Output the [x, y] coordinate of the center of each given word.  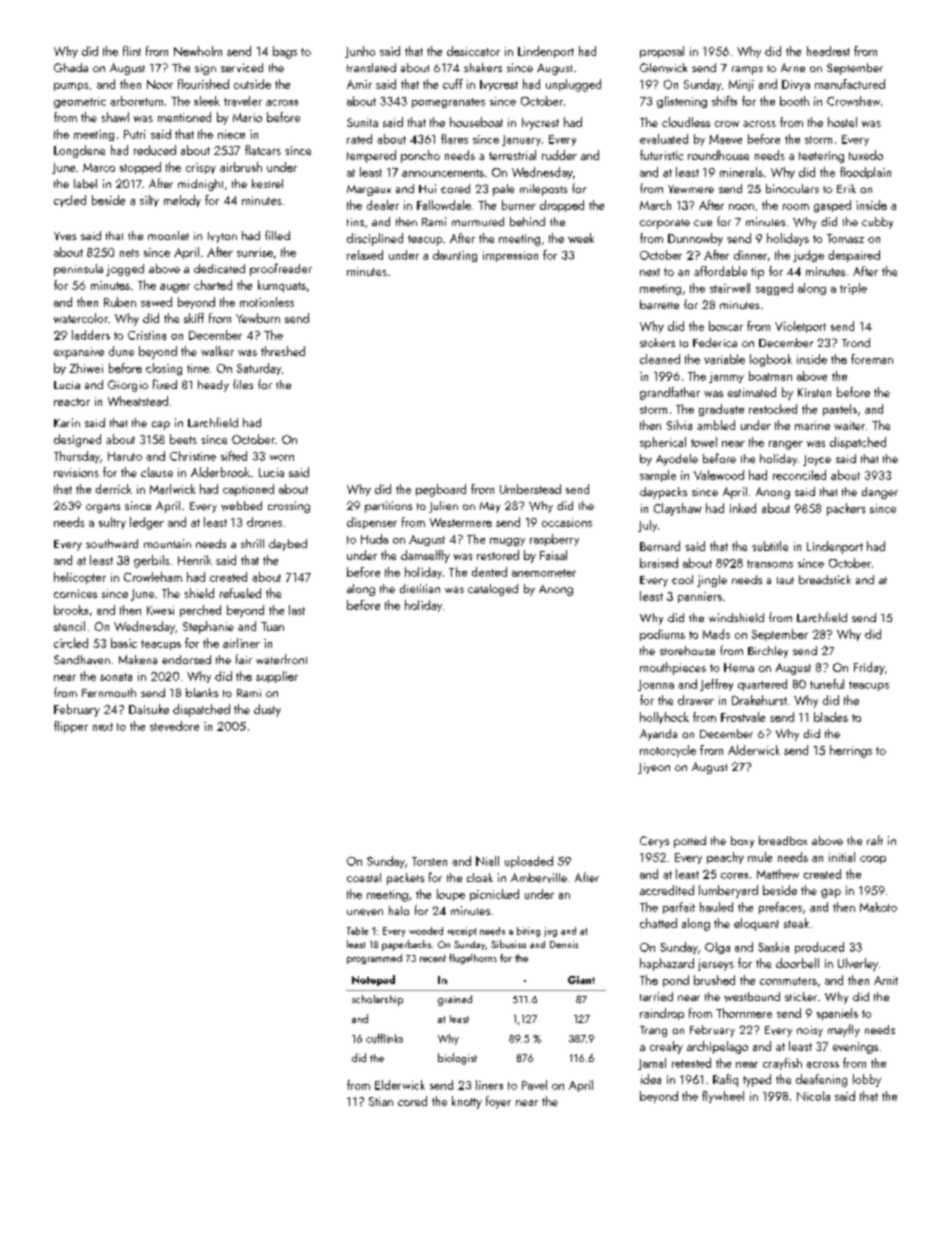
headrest [828, 51]
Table [357, 931]
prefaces [780, 908]
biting [528, 932]
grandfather [670, 393]
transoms [770, 564]
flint [132, 51]
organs [103, 508]
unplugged [573, 85]
